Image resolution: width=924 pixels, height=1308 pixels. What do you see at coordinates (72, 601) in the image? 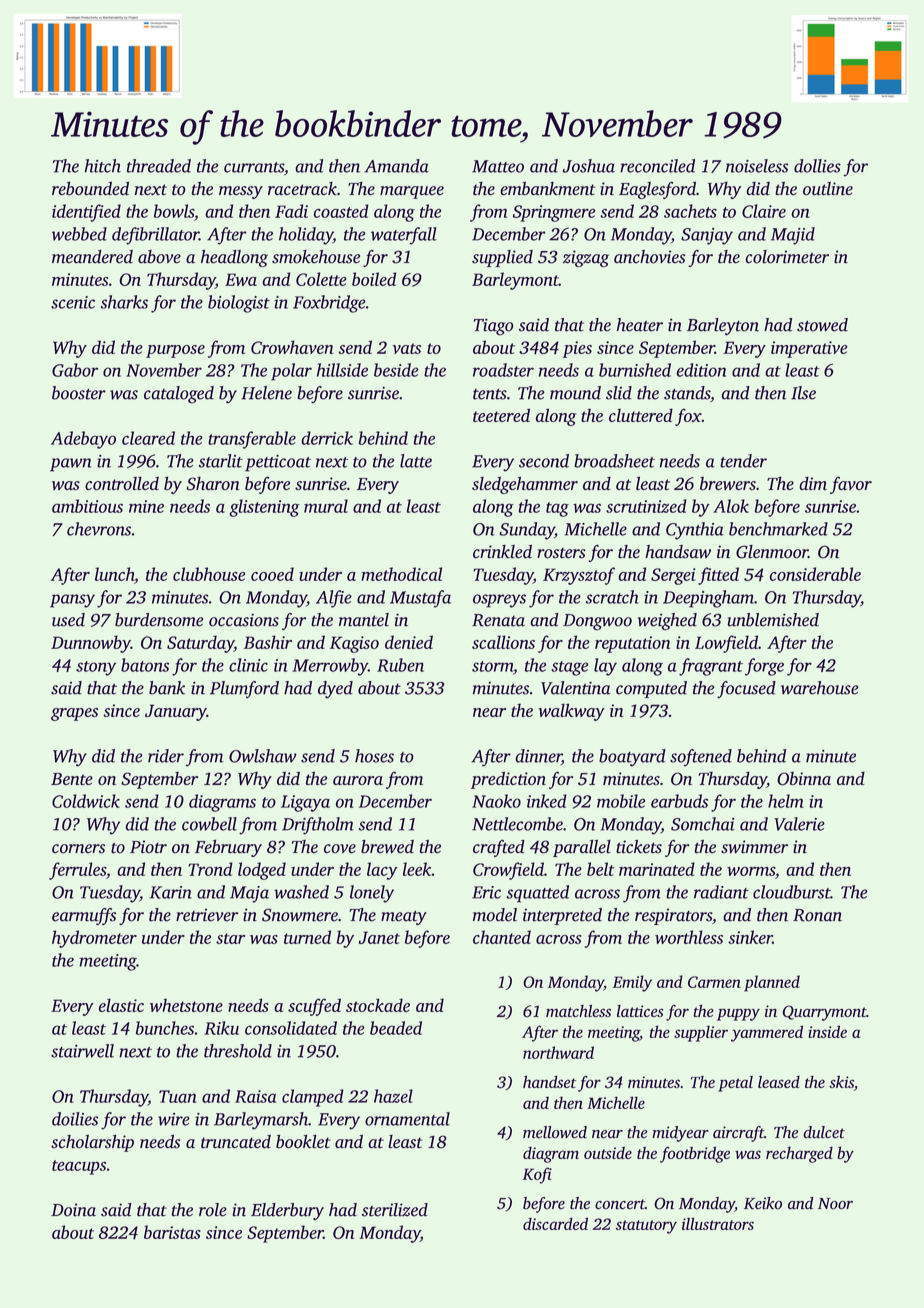
I see `pansy` at bounding box center [72, 601].
